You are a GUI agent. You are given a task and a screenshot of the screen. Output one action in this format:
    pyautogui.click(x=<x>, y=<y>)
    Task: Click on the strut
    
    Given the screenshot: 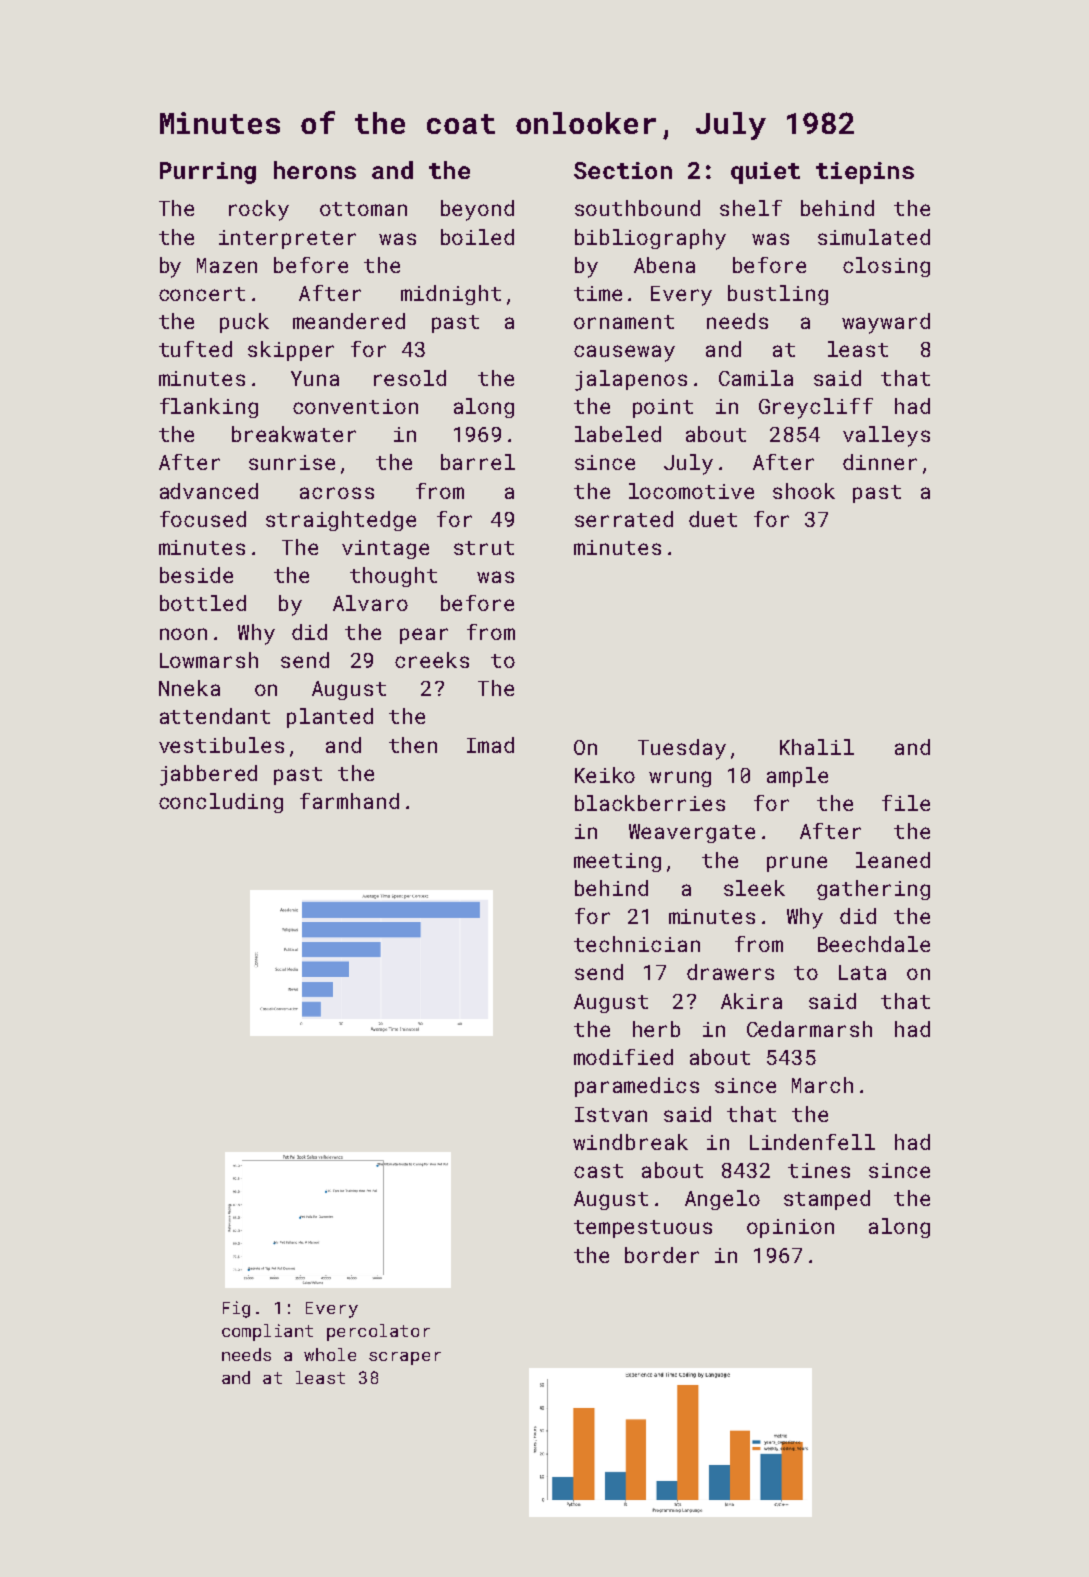 What is the action you would take?
    pyautogui.click(x=484, y=548)
